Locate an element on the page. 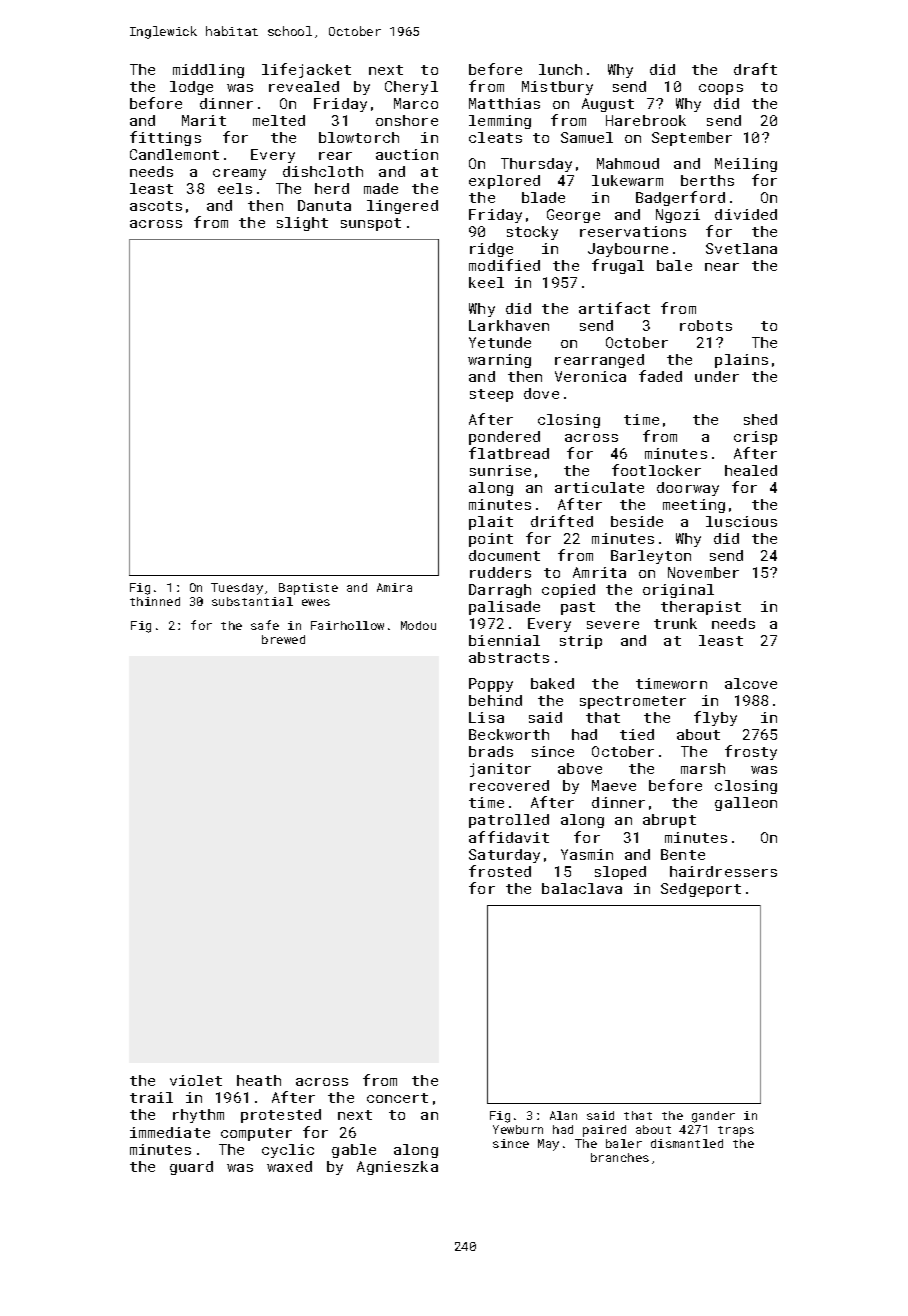 The image size is (908, 1316). Agnieszka is located at coordinates (397, 1168).
